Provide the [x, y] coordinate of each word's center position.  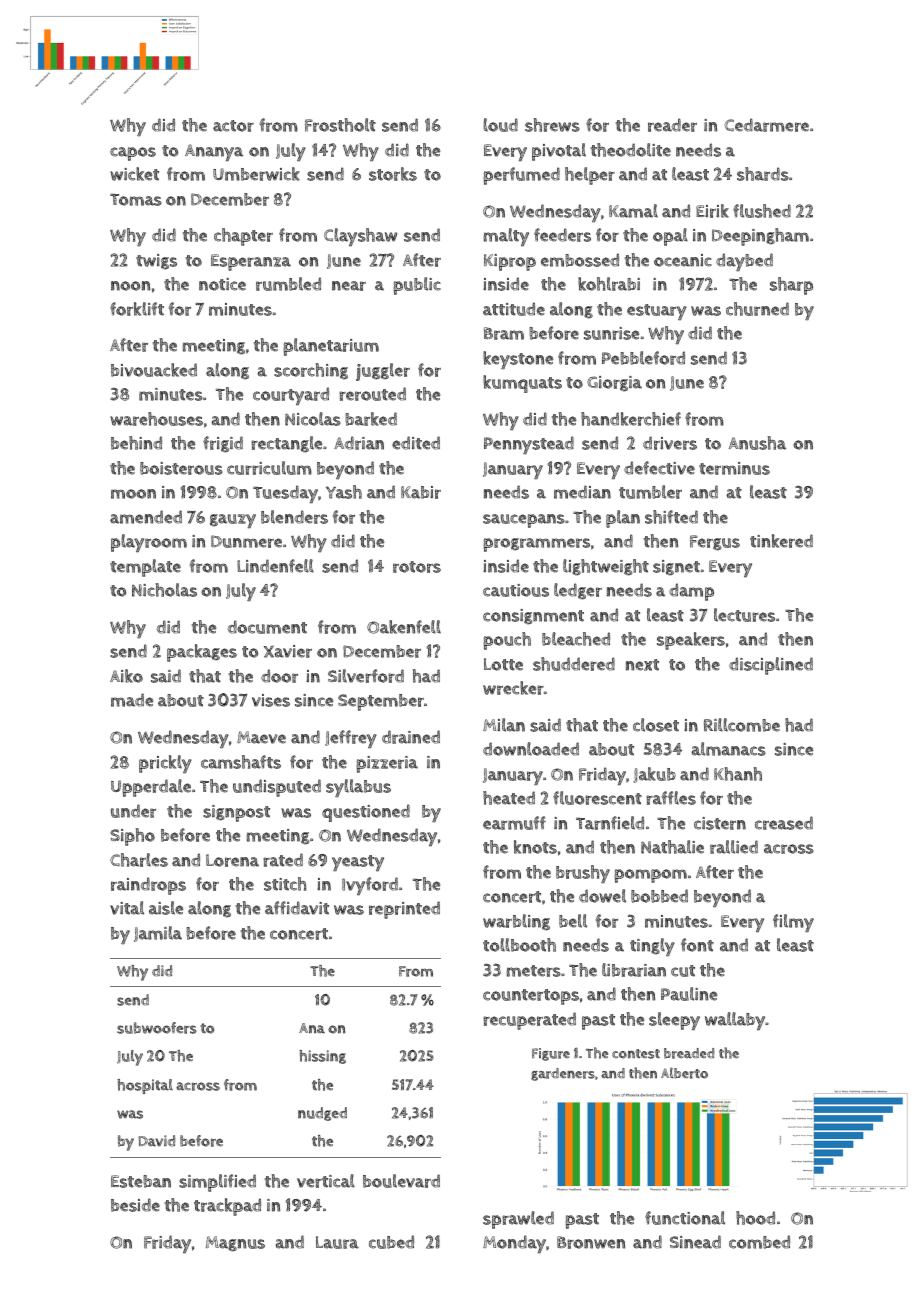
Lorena [232, 860]
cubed [391, 1242]
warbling [516, 922]
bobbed [659, 896]
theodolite [631, 150]
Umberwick [256, 174]
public [417, 286]
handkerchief [631, 419]
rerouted [372, 394]
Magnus [235, 1244]
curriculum [269, 468]
